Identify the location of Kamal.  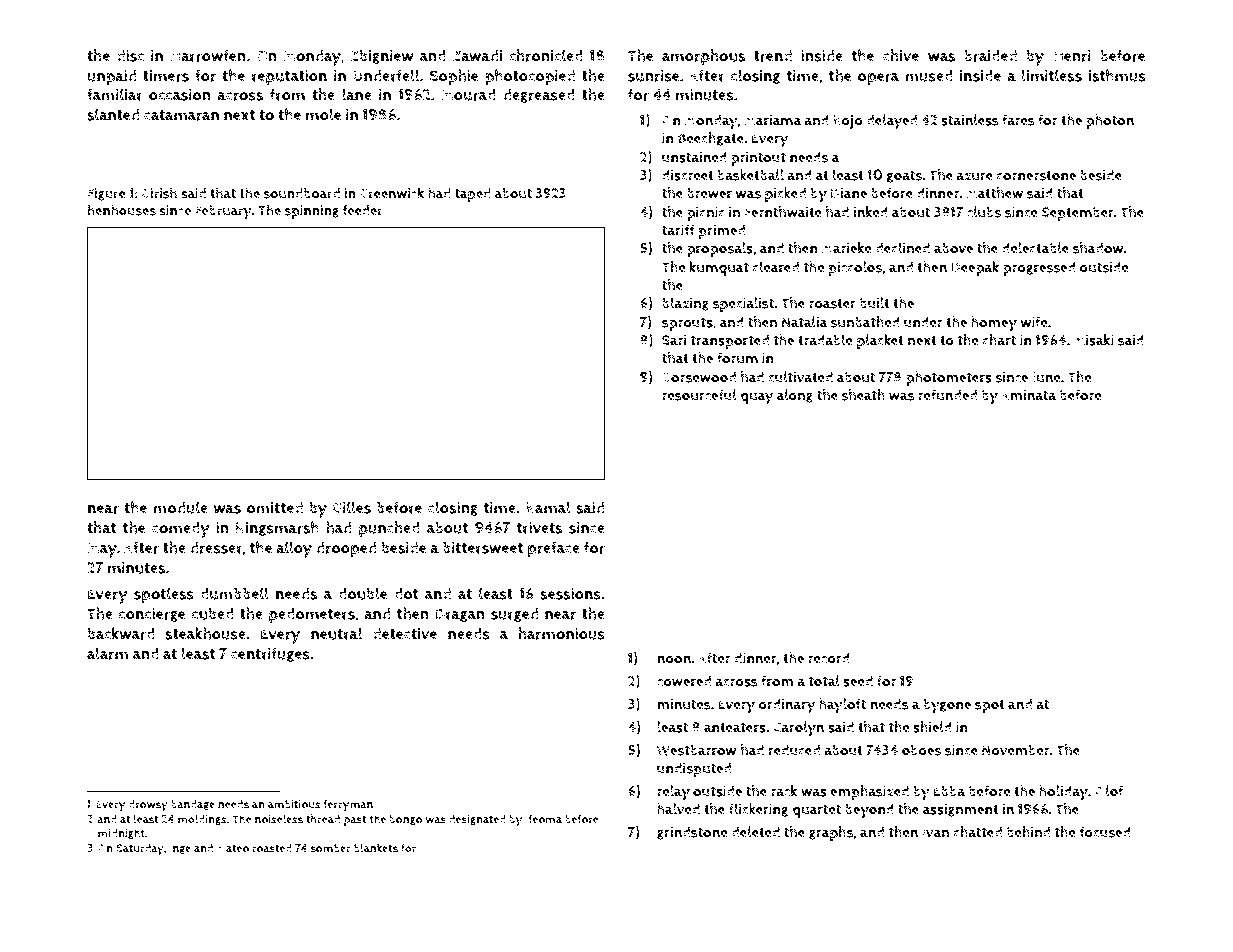
(548, 507).
